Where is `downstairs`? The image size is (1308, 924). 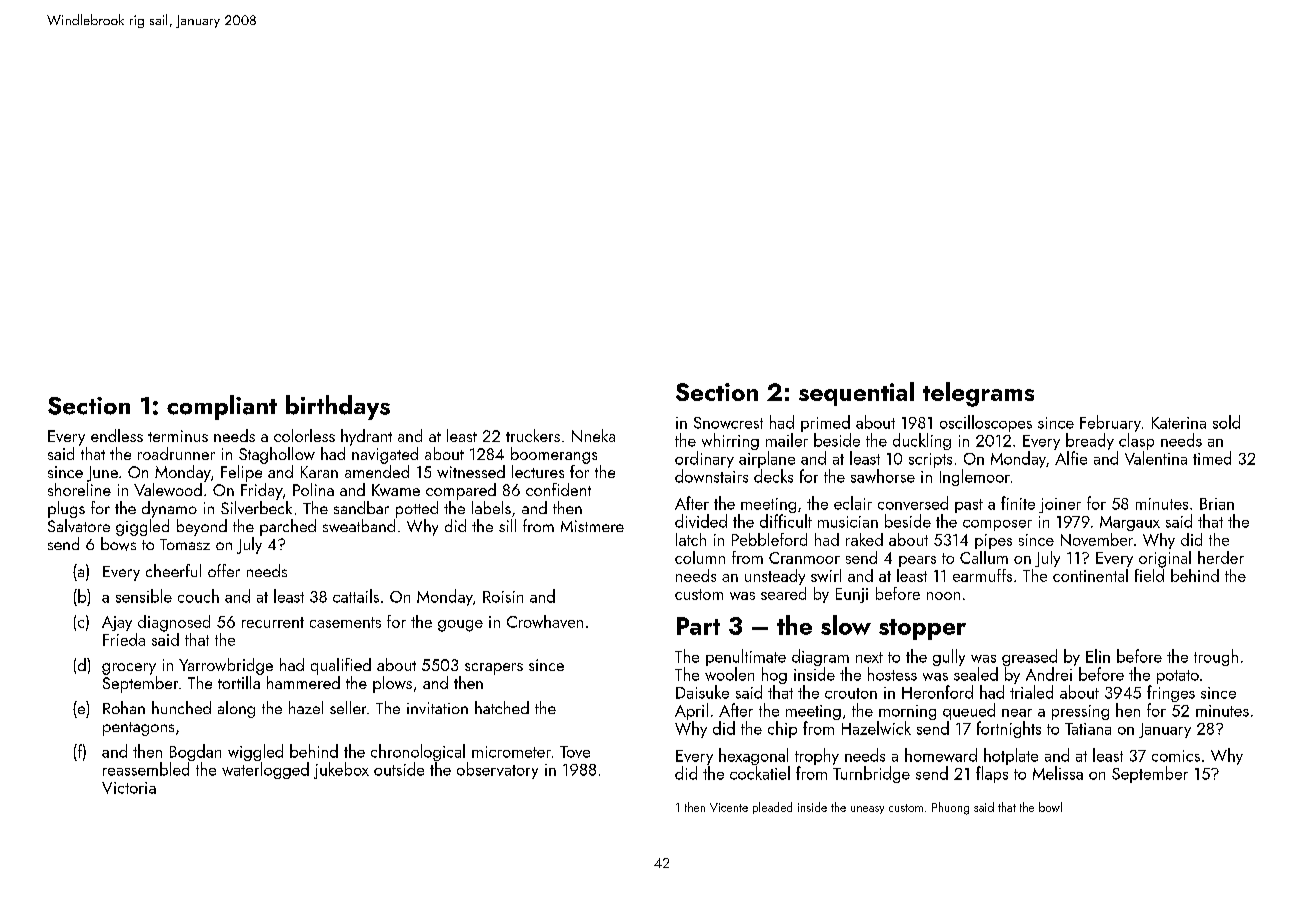 downstairs is located at coordinates (711, 476).
